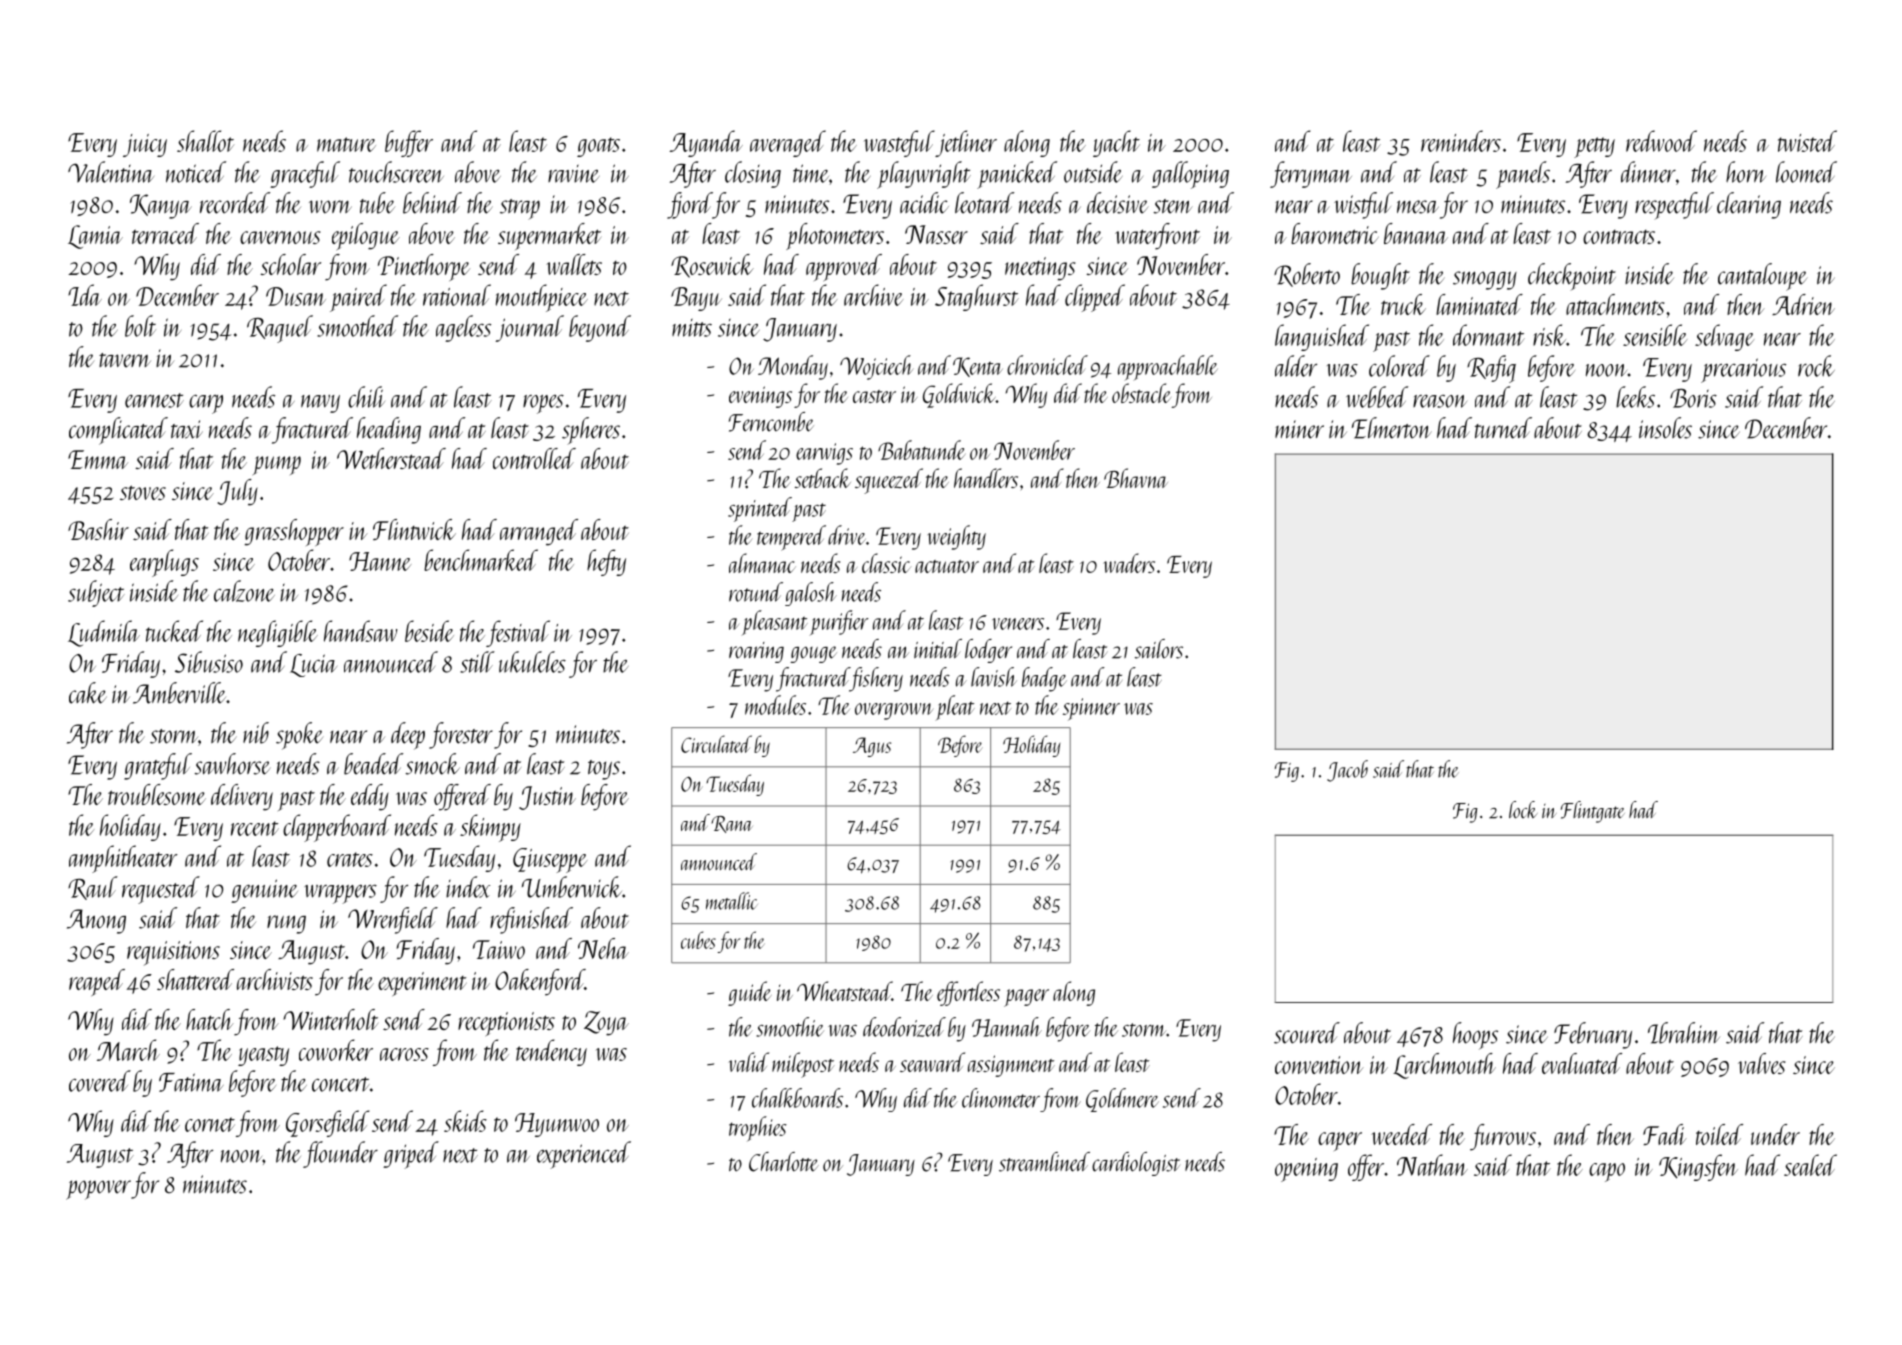 The width and height of the page is (1902, 1345). I want to click on recent, so click(255, 828).
